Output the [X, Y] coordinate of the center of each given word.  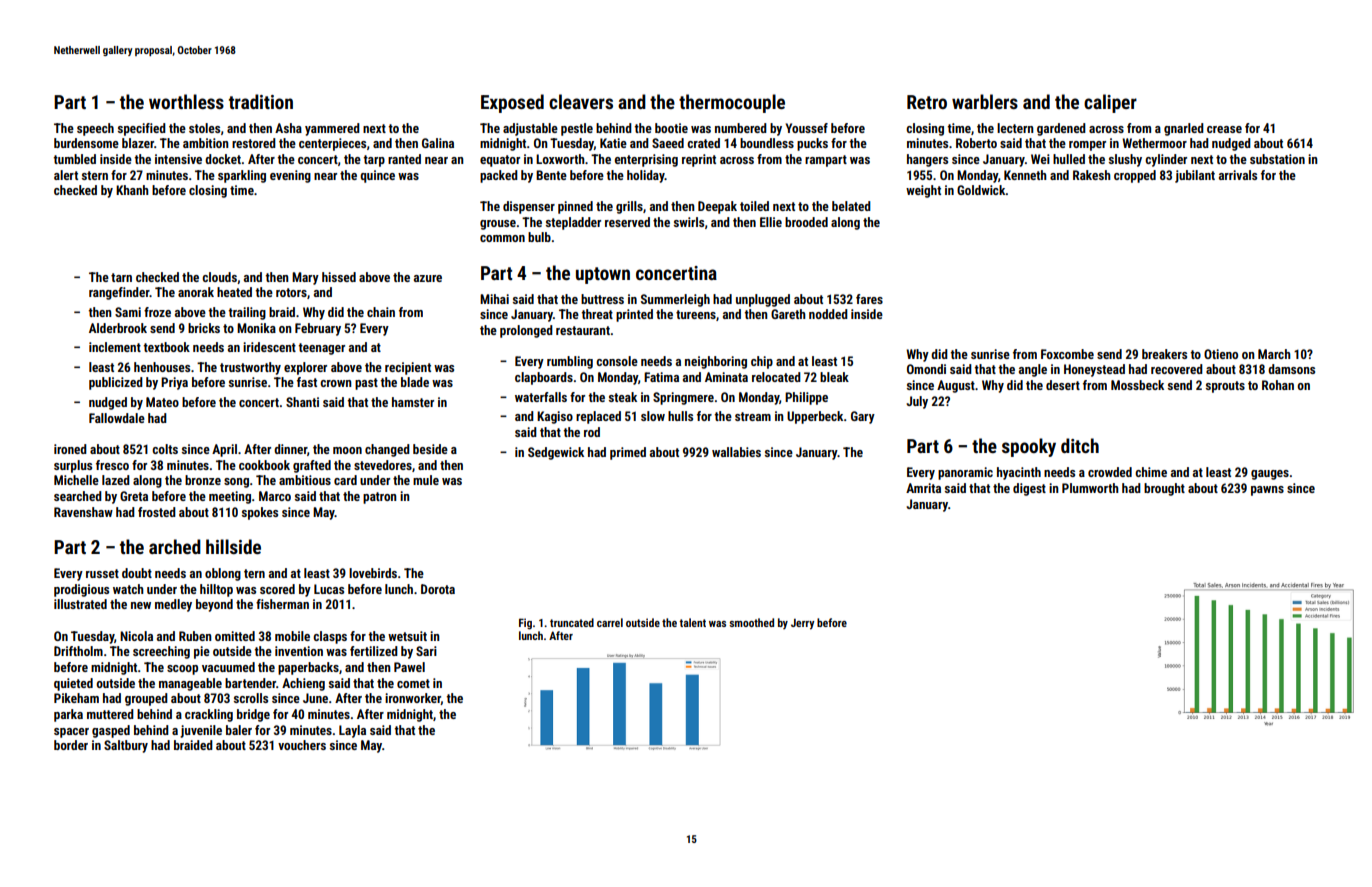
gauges [1270, 475]
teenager [321, 349]
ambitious [305, 480]
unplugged [763, 300]
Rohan [1278, 385]
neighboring [716, 362]
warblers [985, 101]
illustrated [80, 604]
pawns [1267, 491]
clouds [219, 277]
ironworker [413, 699]
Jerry [803, 624]
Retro [927, 102]
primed [628, 453]
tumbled [74, 159]
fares [869, 299]
